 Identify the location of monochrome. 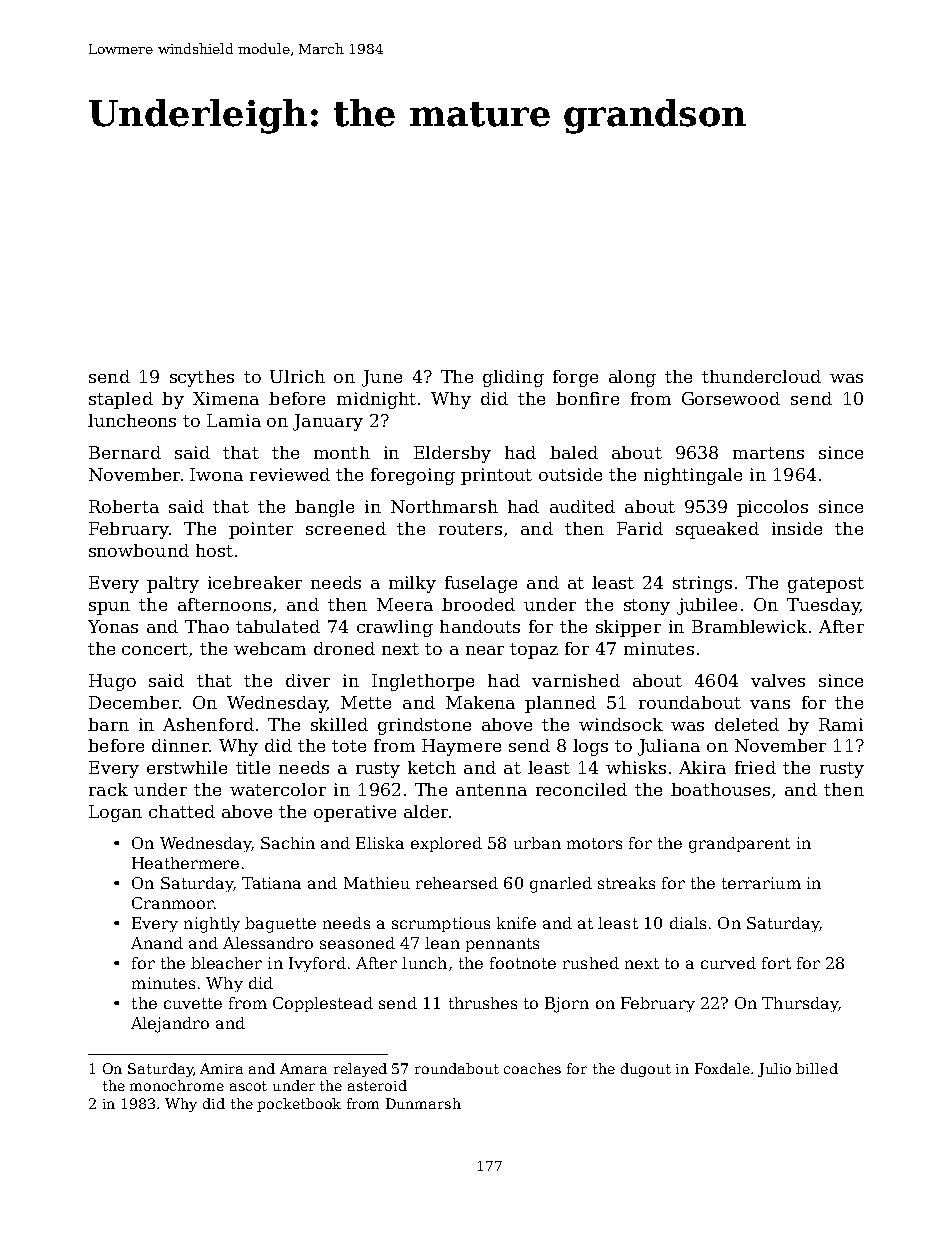
(177, 1085).
